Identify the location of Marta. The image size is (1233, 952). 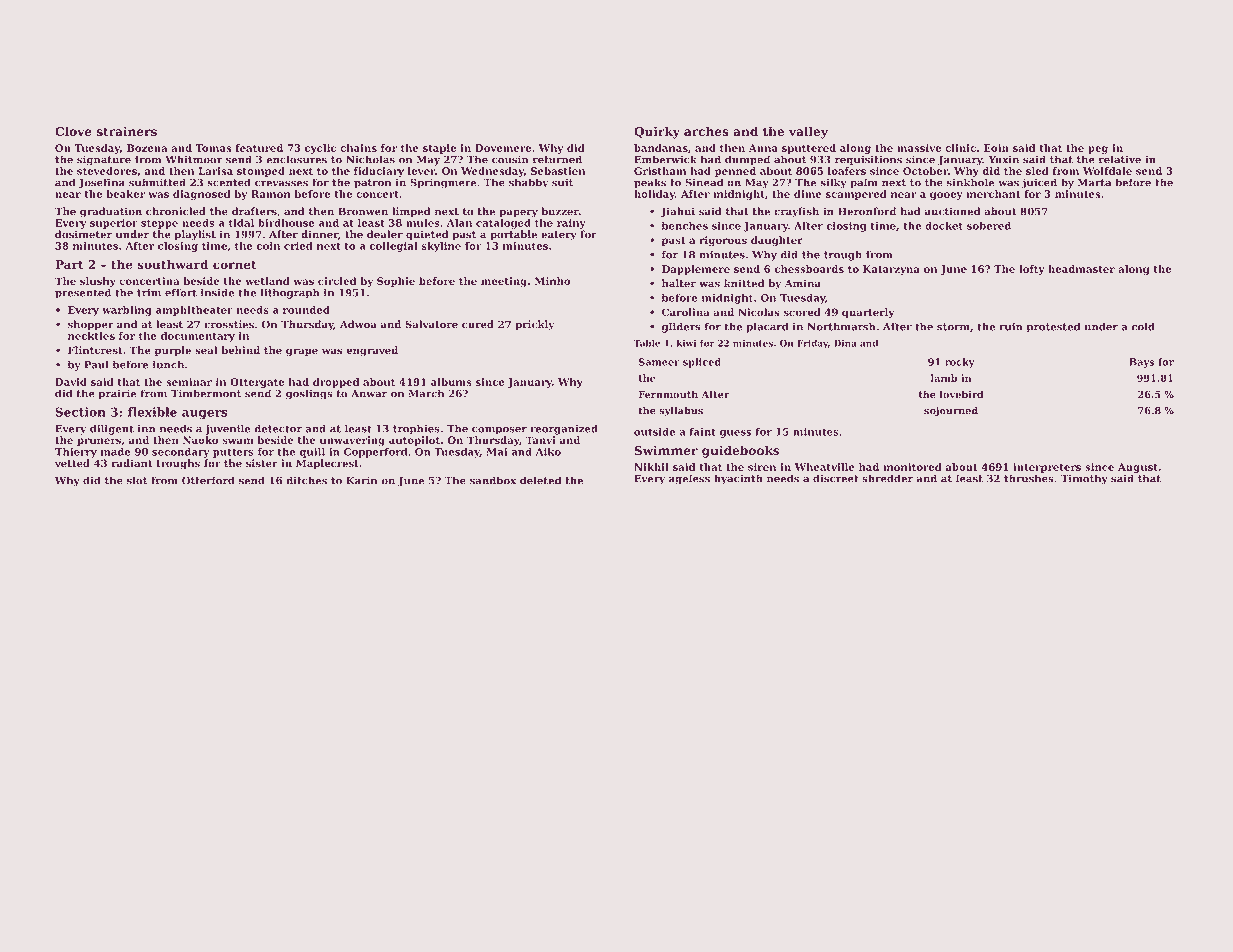
(1094, 183).
